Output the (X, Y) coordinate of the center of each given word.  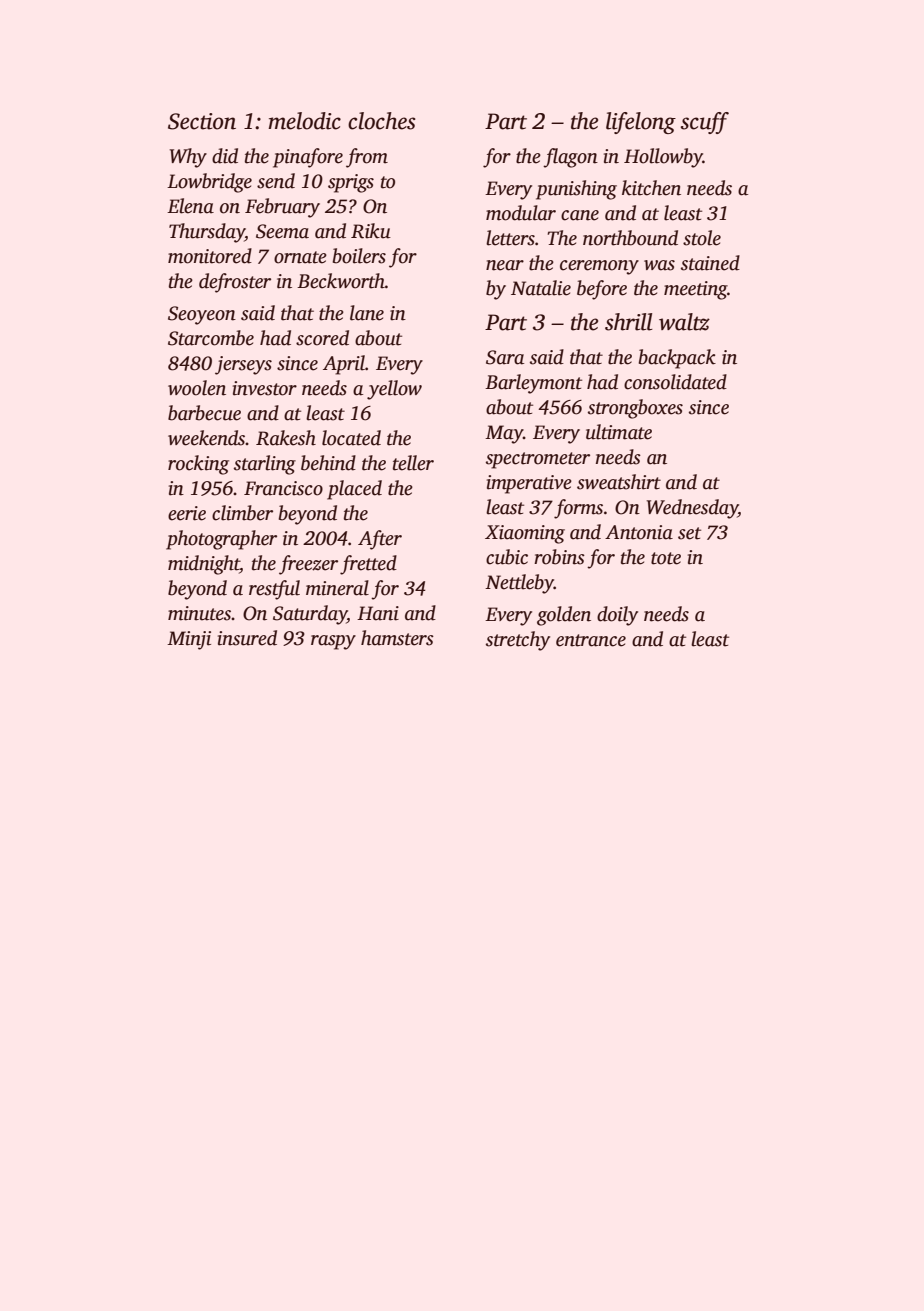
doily (617, 616)
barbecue (204, 413)
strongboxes (635, 409)
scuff (705, 123)
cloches (381, 121)
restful (274, 590)
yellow (394, 390)
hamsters (397, 638)
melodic (304, 121)
